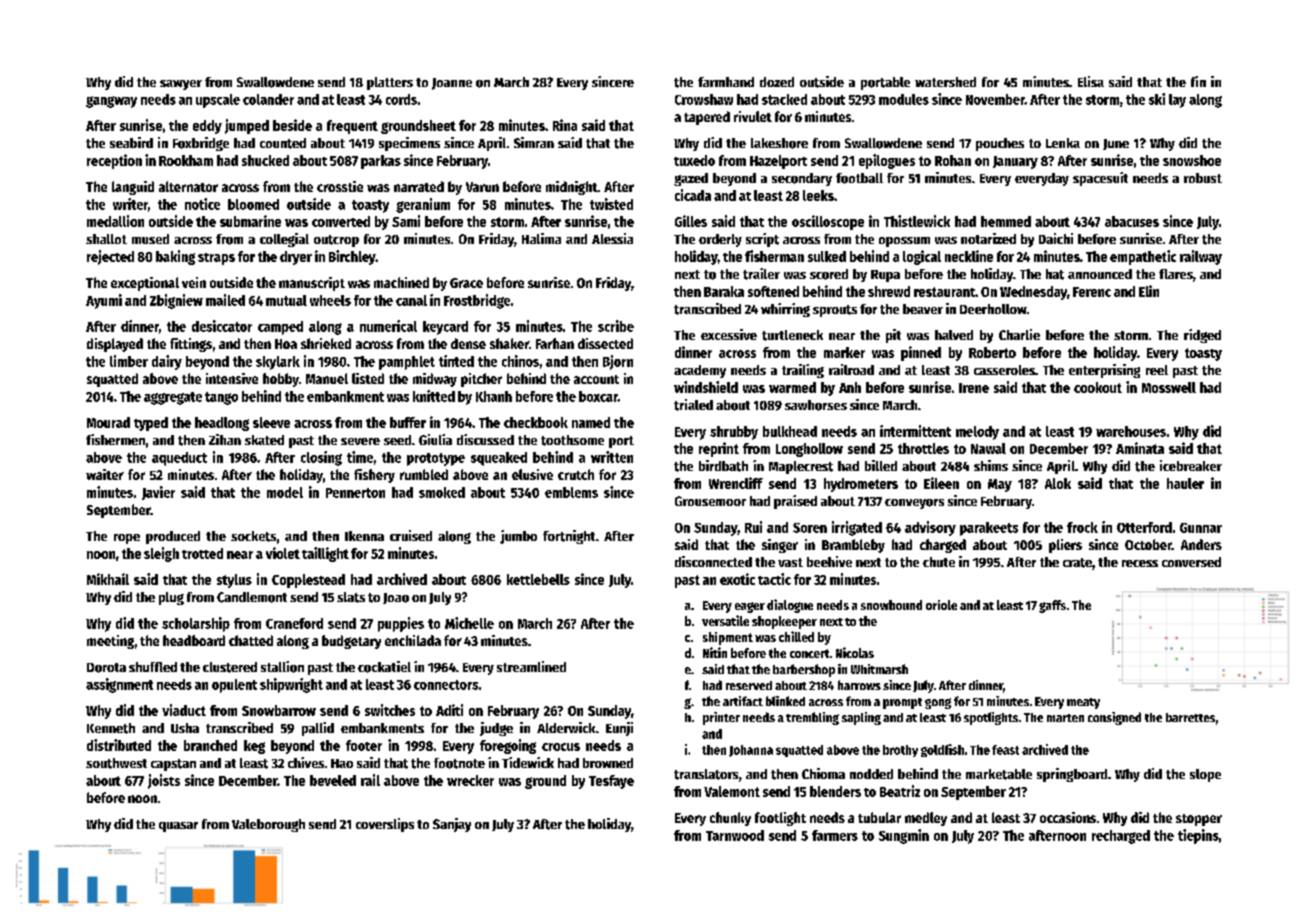 The width and height of the page is (1308, 924). I want to click on icebreaker, so click(1191, 465).
